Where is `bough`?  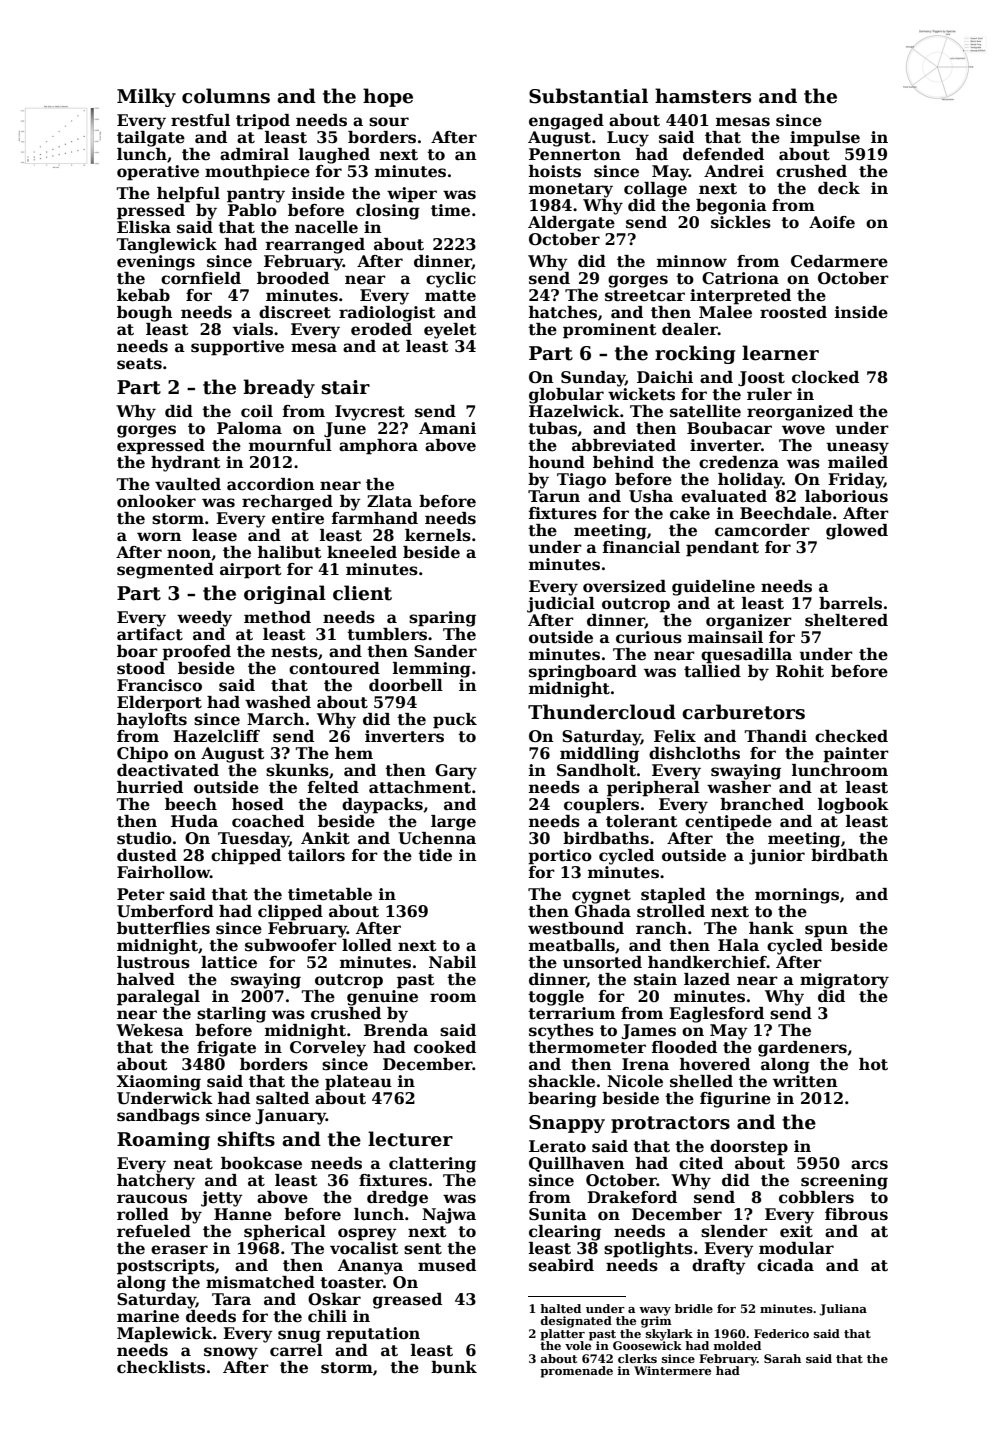
bough is located at coordinates (145, 314).
